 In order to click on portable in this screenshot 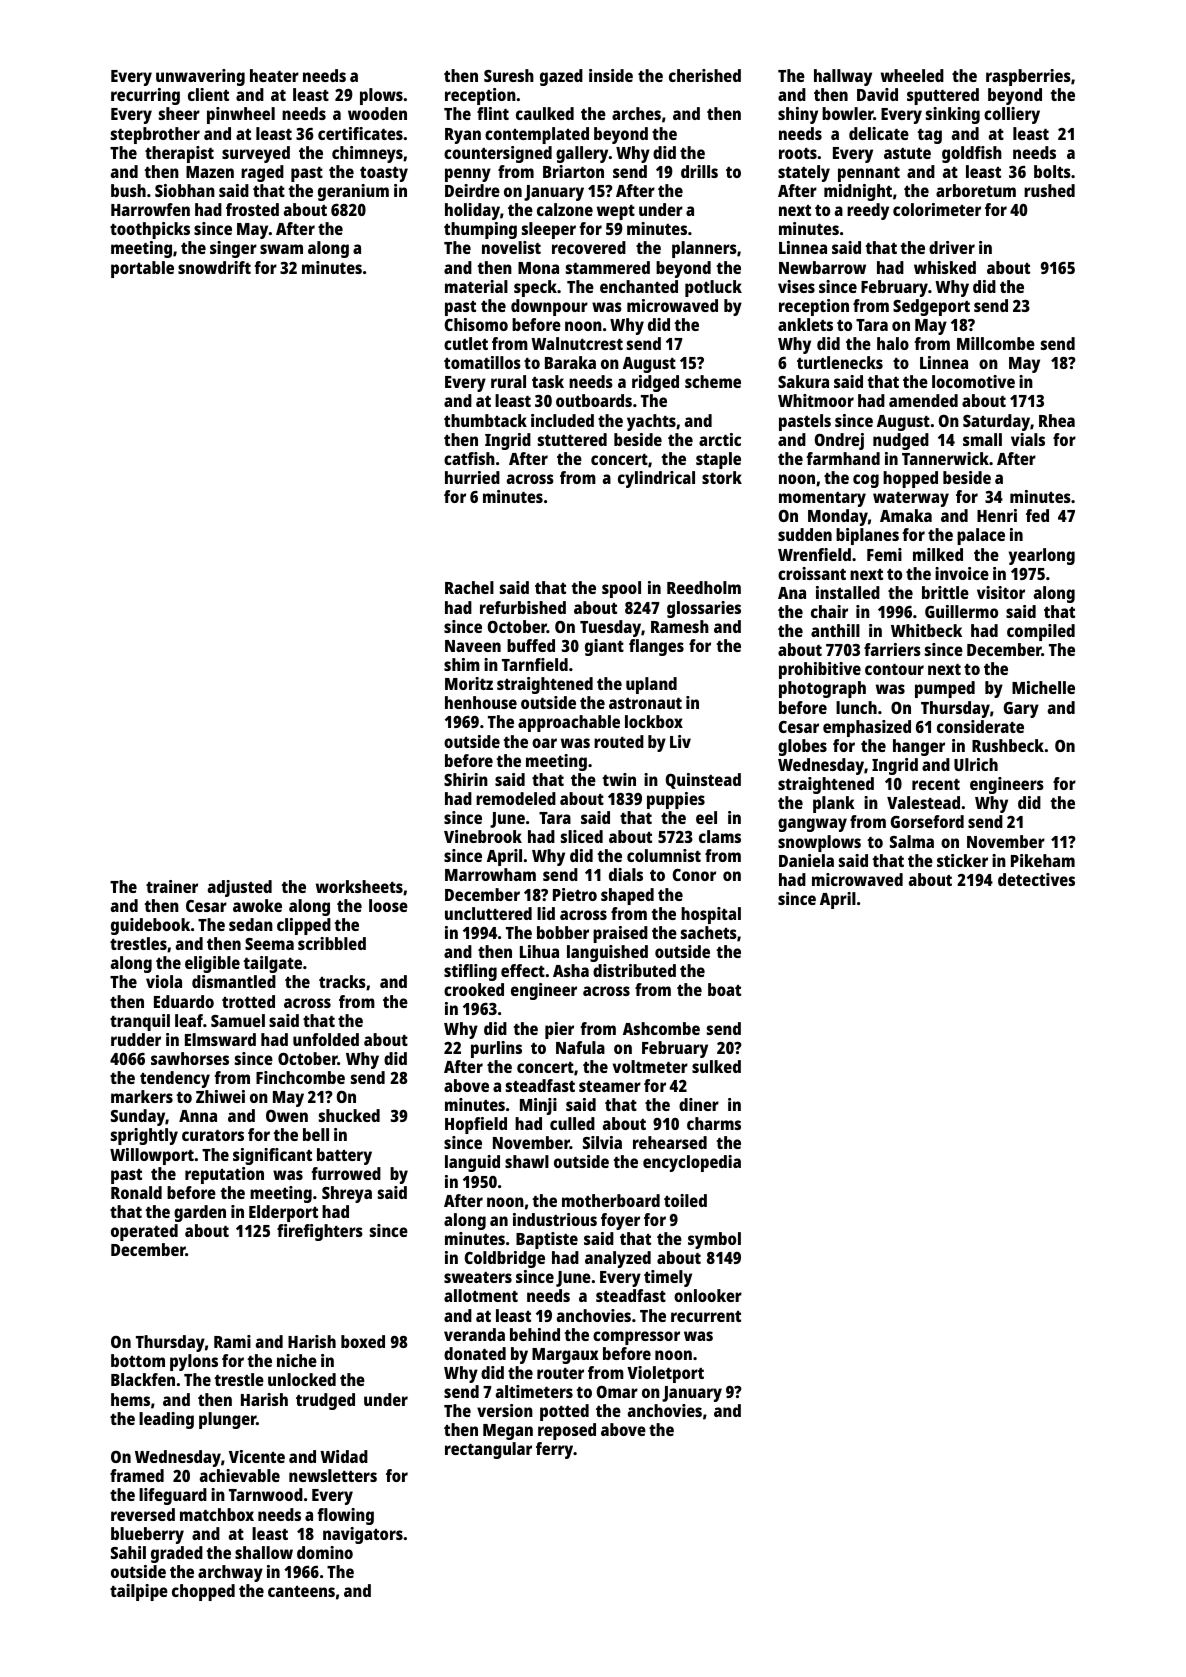, I will do `click(142, 269)`.
